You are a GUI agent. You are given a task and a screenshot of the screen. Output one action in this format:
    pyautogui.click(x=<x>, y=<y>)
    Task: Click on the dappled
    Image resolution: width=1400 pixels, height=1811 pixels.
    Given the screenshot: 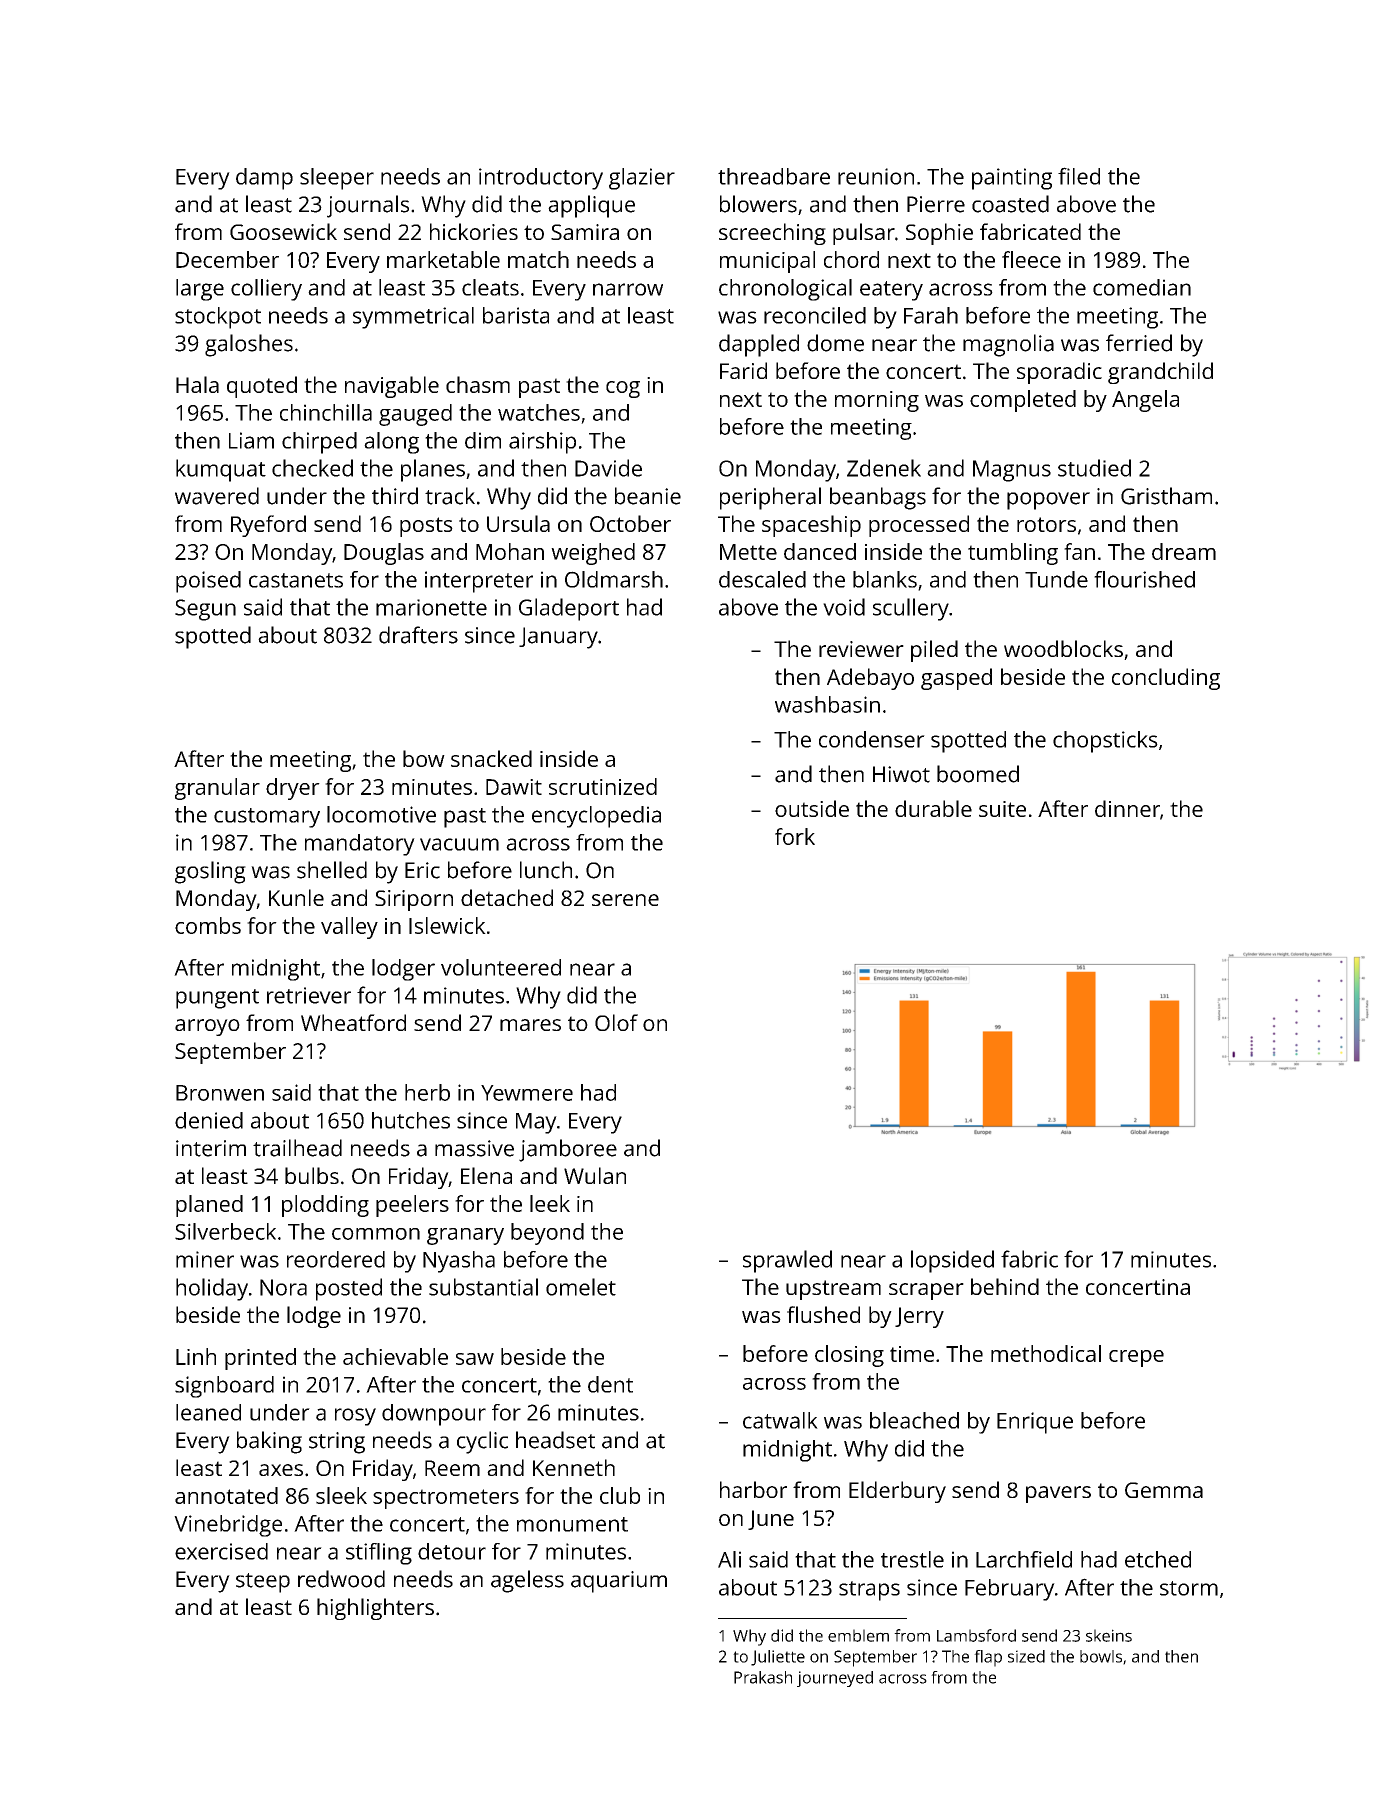 What is the action you would take?
    pyautogui.click(x=759, y=345)
